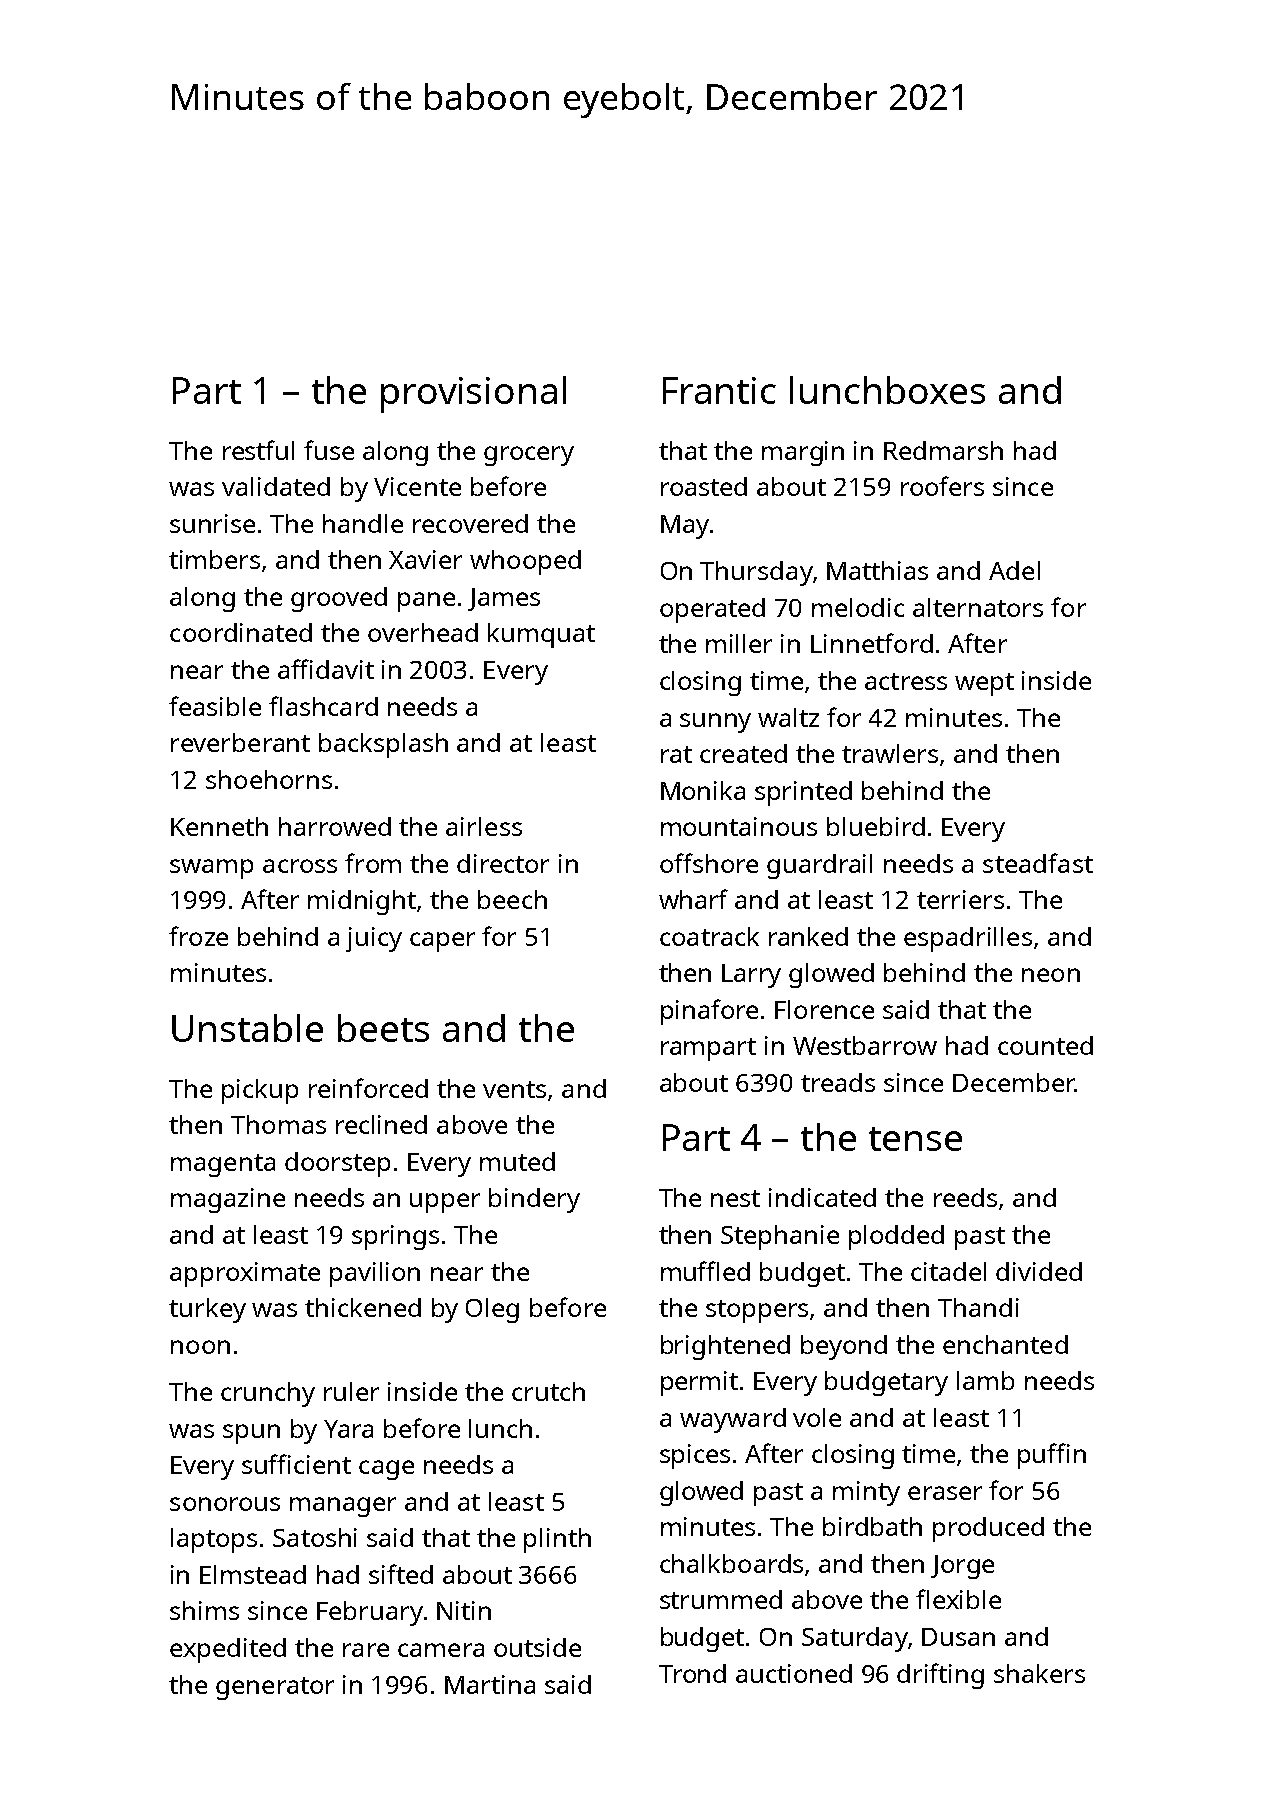 The image size is (1268, 1793). I want to click on Frantic, so click(719, 390).
